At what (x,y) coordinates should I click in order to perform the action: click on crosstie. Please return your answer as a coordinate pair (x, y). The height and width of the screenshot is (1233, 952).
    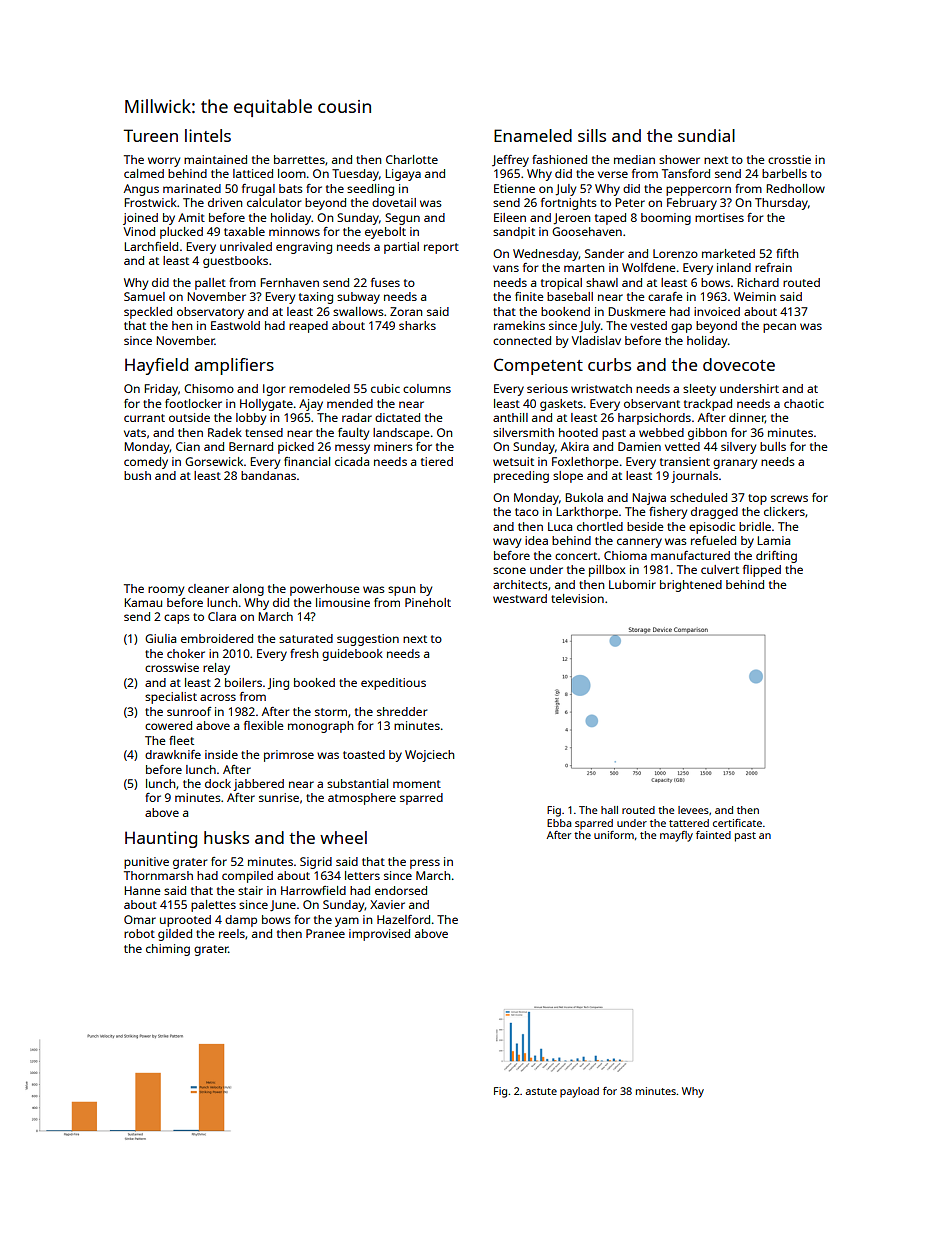
    Looking at the image, I should click on (789, 159).
